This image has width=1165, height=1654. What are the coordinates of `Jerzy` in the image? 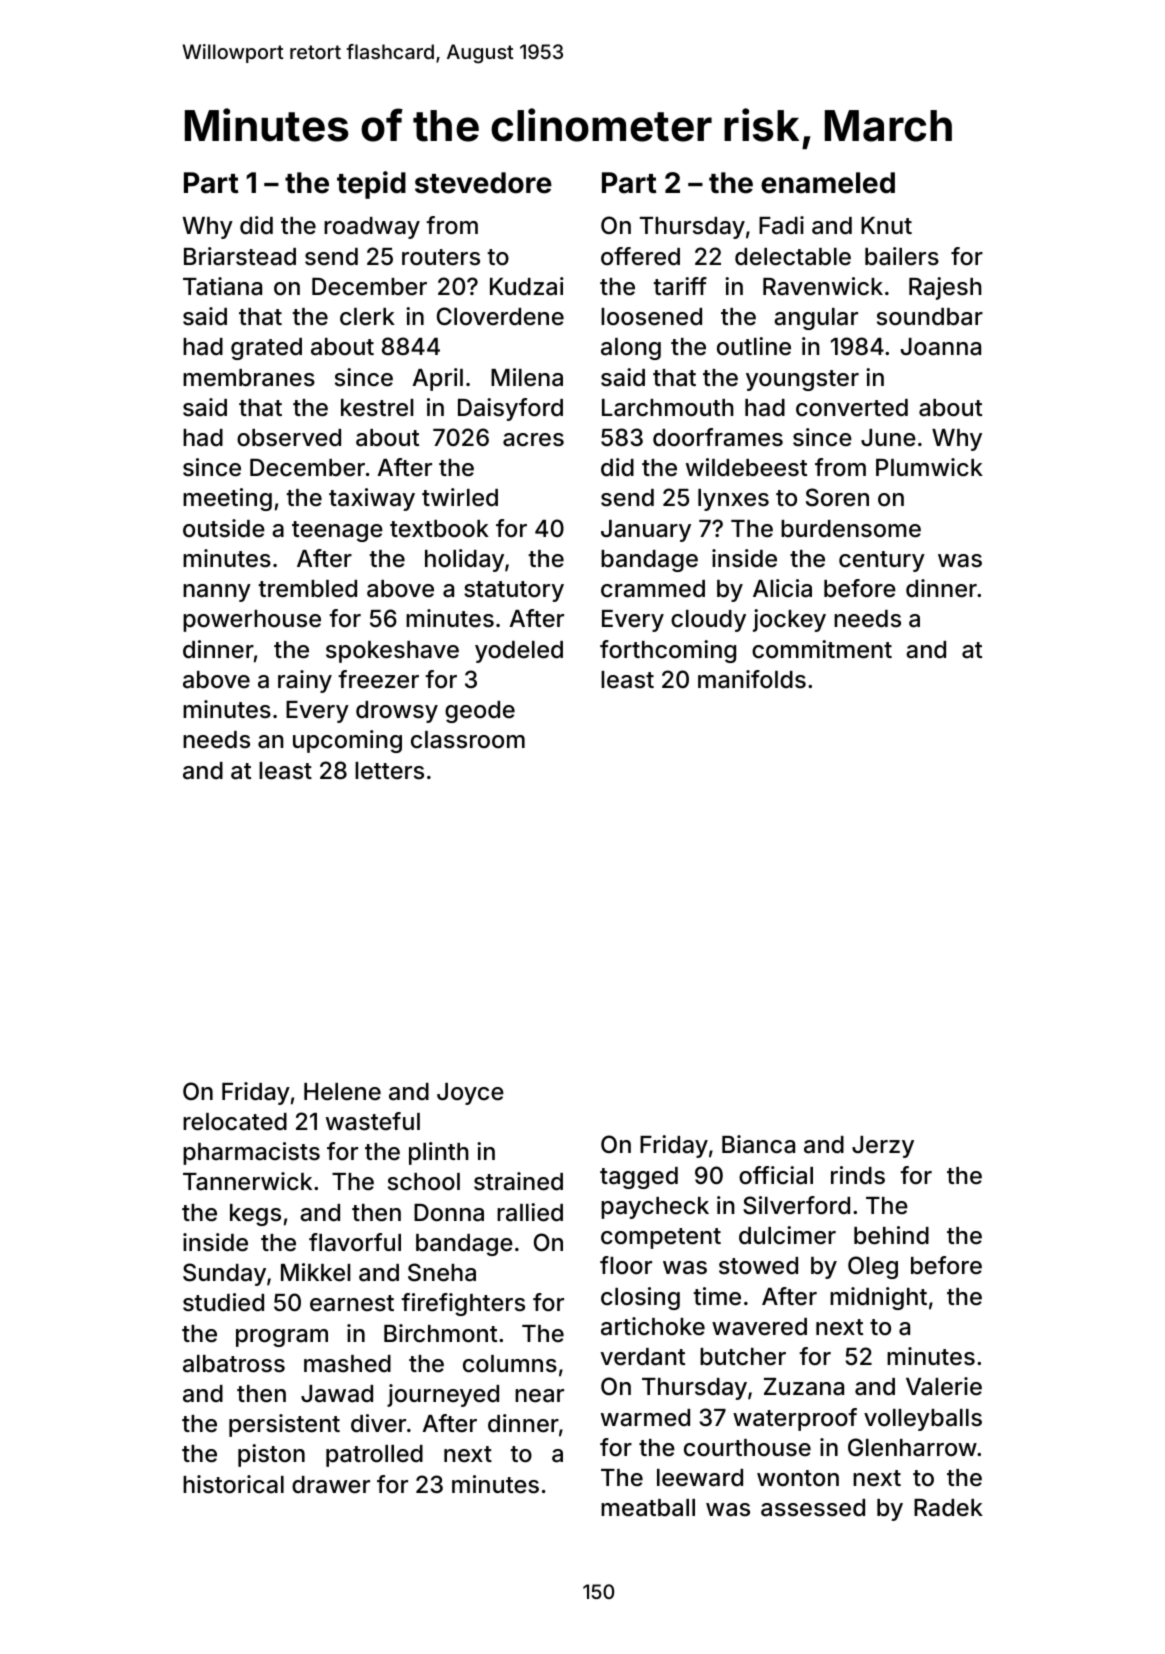 It's located at (883, 1147).
